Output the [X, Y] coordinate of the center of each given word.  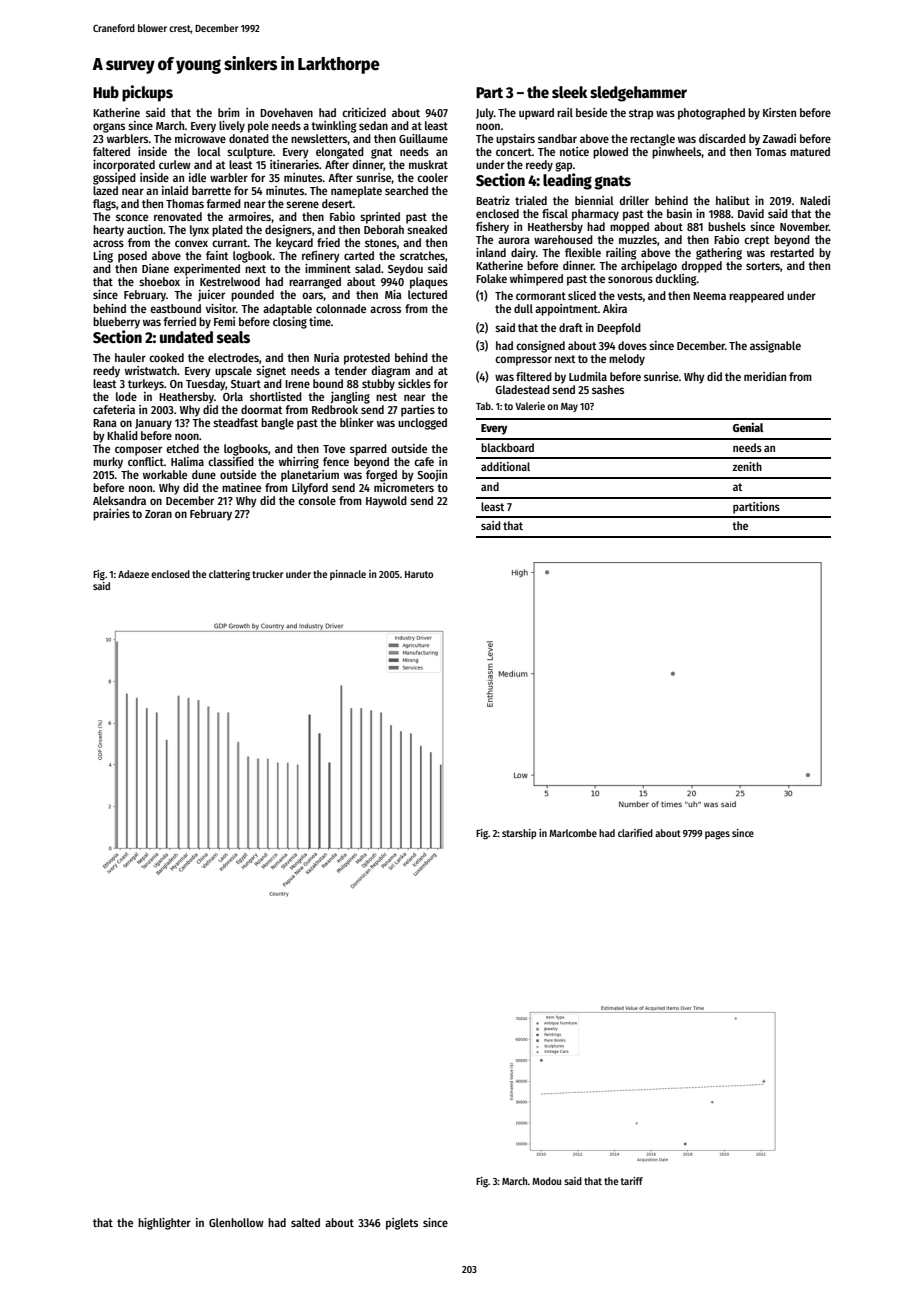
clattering [229, 575]
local [209, 151]
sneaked [427, 229]
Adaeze [133, 574]
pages [717, 835]
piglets [402, 1224]
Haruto [419, 574]
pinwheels [676, 153]
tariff [632, 1181]
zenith [747, 466]
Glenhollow [236, 1222]
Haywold [386, 502]
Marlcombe [573, 833]
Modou [546, 1181]
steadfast [235, 422]
